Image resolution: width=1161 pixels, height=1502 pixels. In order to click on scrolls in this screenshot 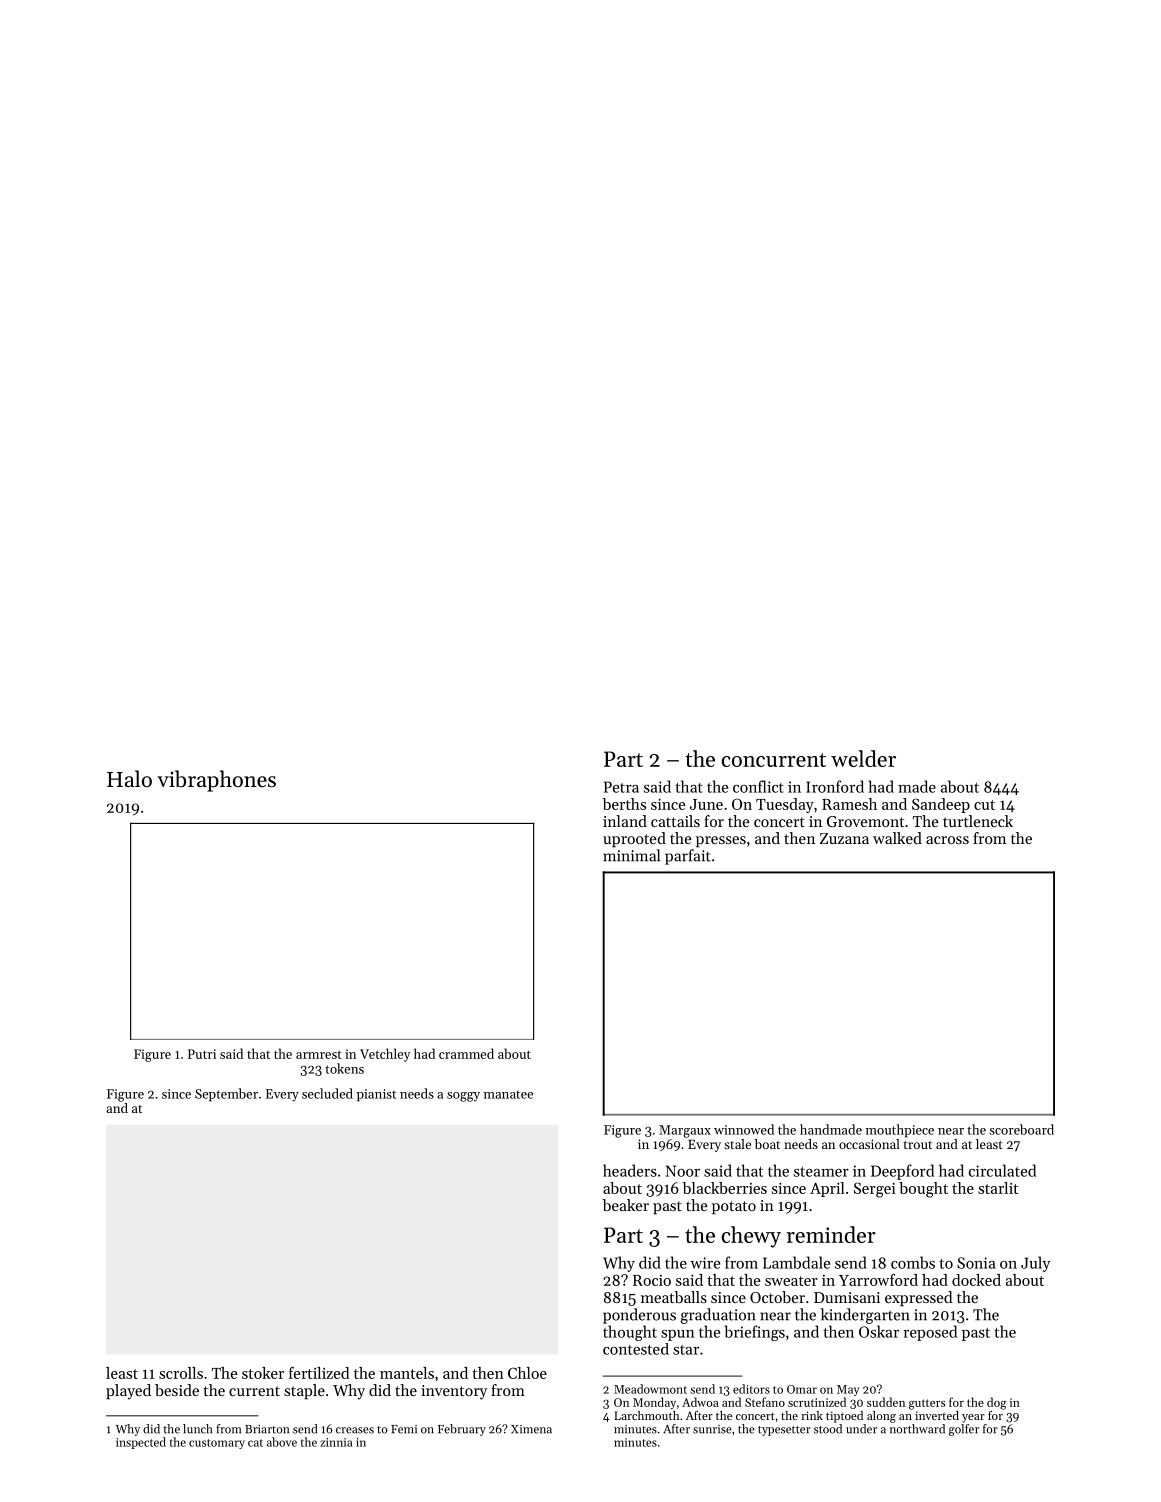, I will do `click(181, 1373)`.
